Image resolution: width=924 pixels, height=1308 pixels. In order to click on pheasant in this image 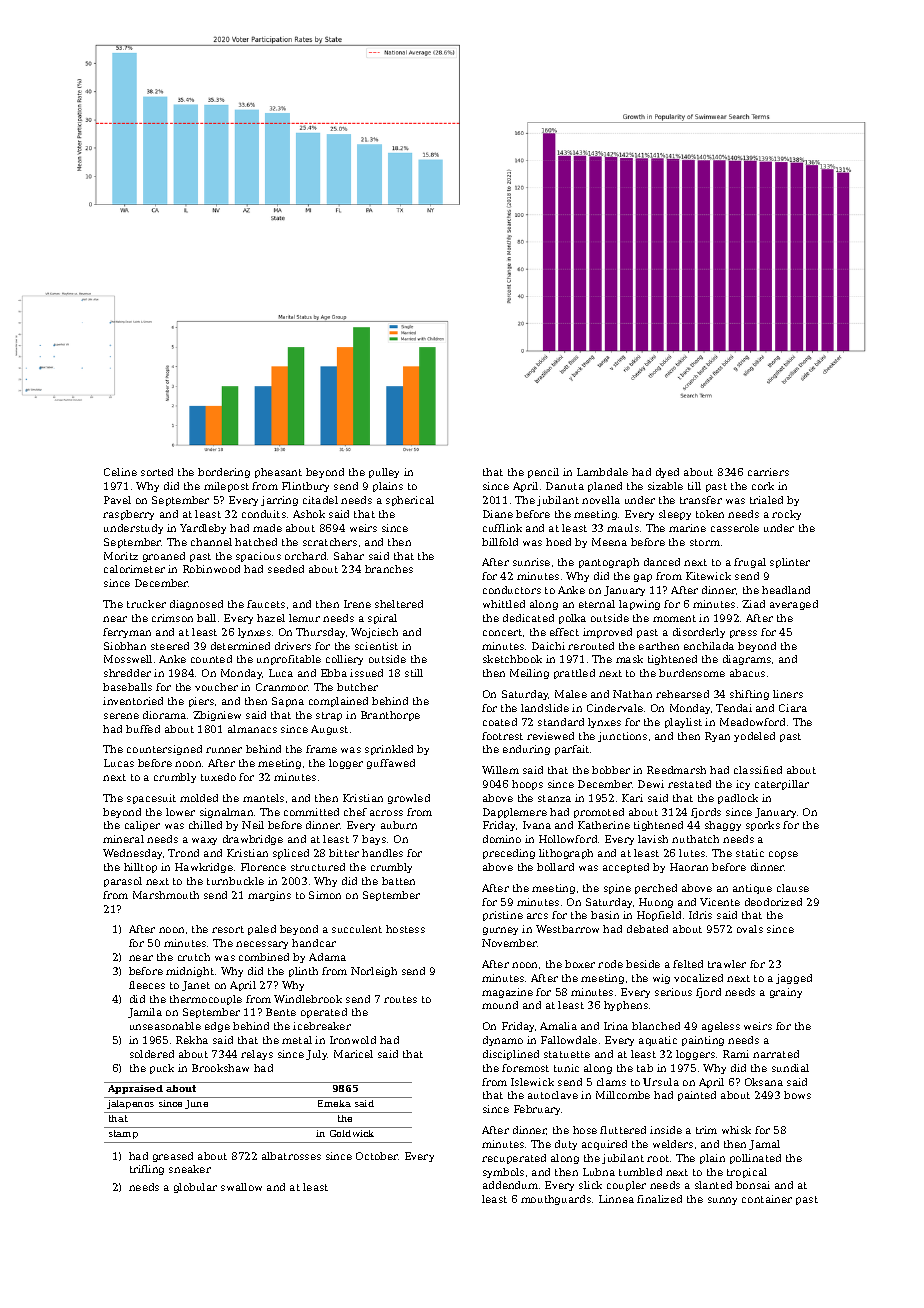, I will do `click(278, 473)`.
